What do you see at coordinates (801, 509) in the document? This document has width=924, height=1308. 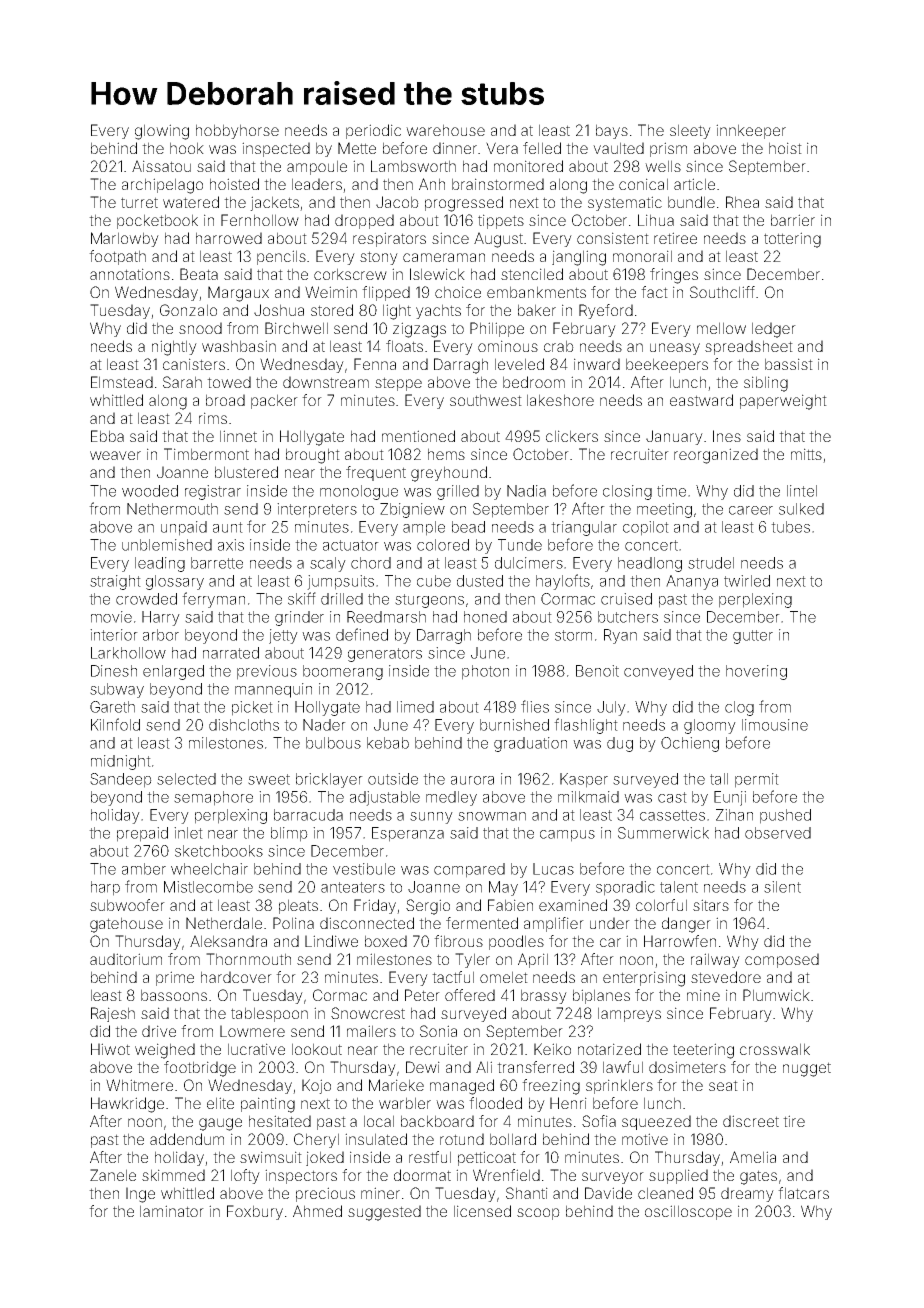 I see `sulked` at bounding box center [801, 509].
